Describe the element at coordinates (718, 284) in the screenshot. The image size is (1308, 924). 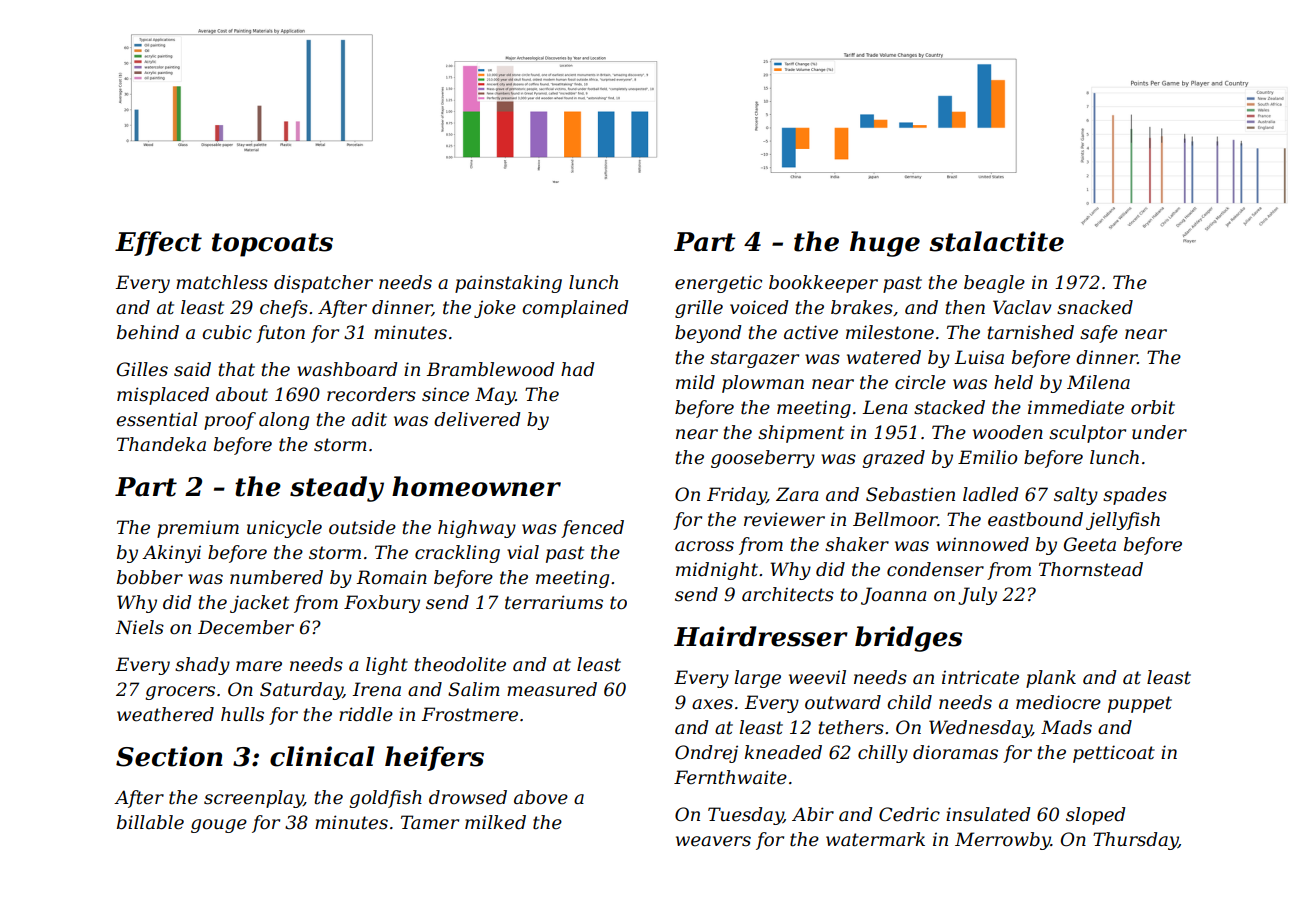
I see `energetic` at that location.
